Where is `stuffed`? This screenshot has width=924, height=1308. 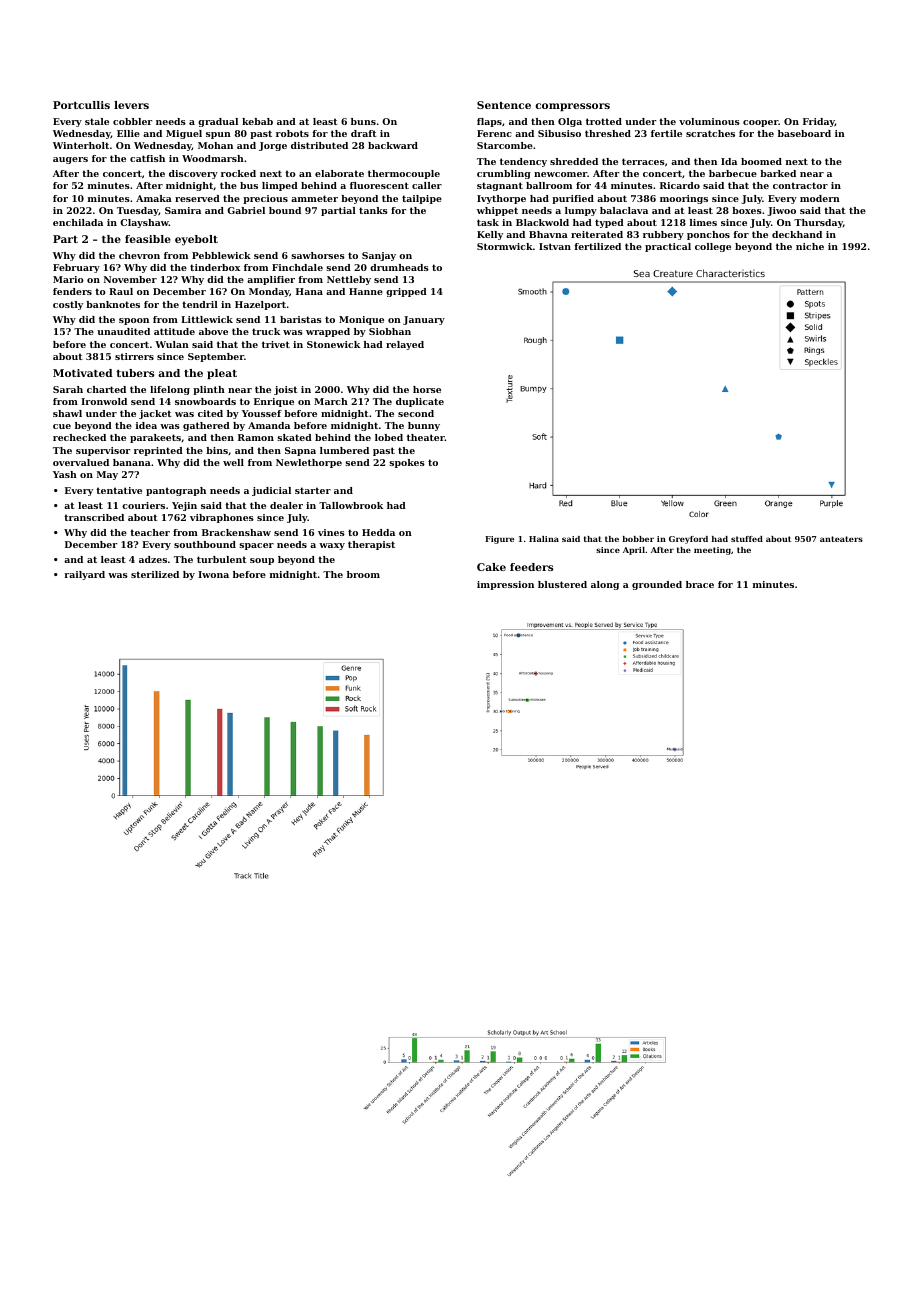 stuffed is located at coordinates (747, 539).
